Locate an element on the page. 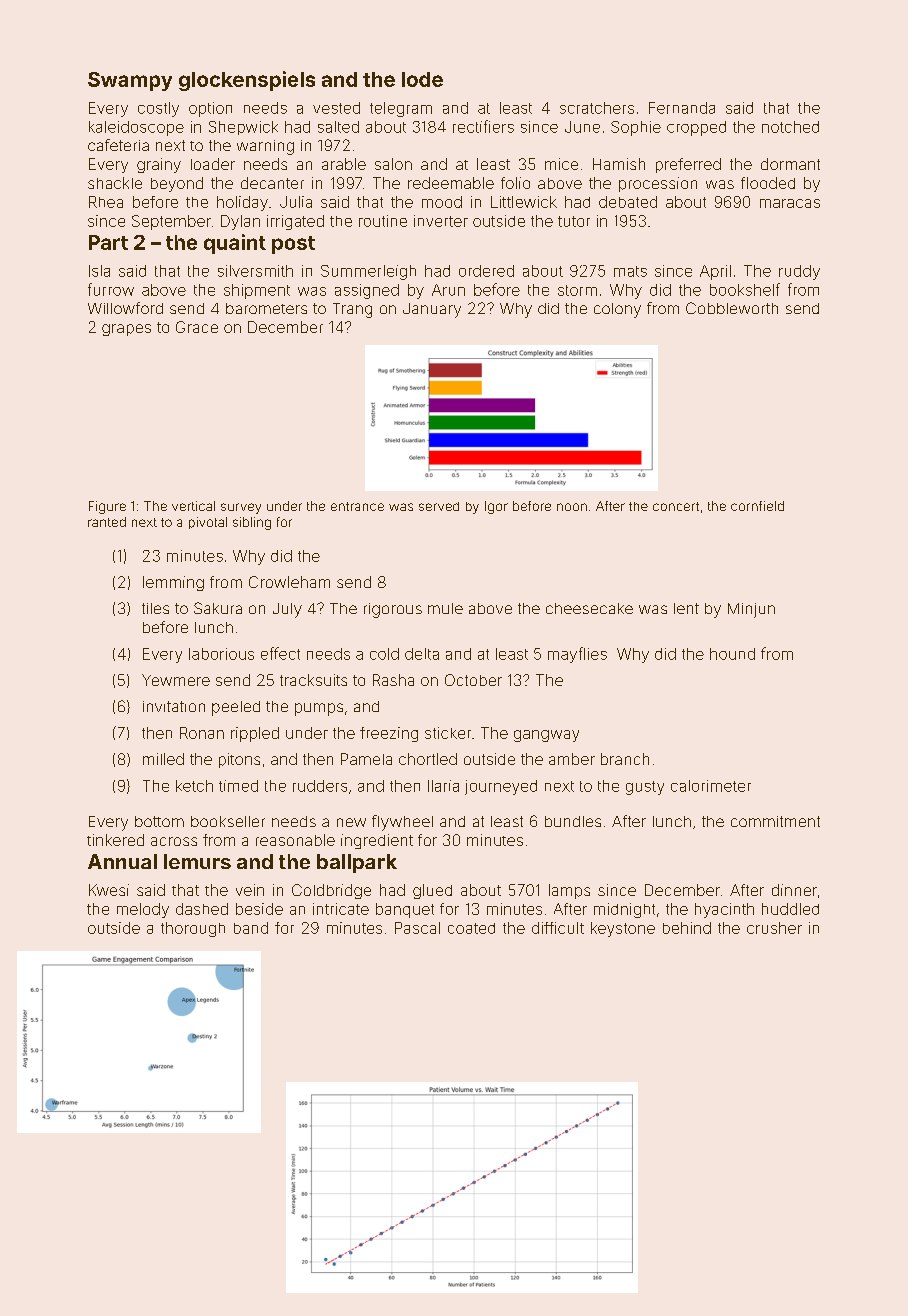 This page has width=908, height=1316. cheesecake is located at coordinates (589, 608).
